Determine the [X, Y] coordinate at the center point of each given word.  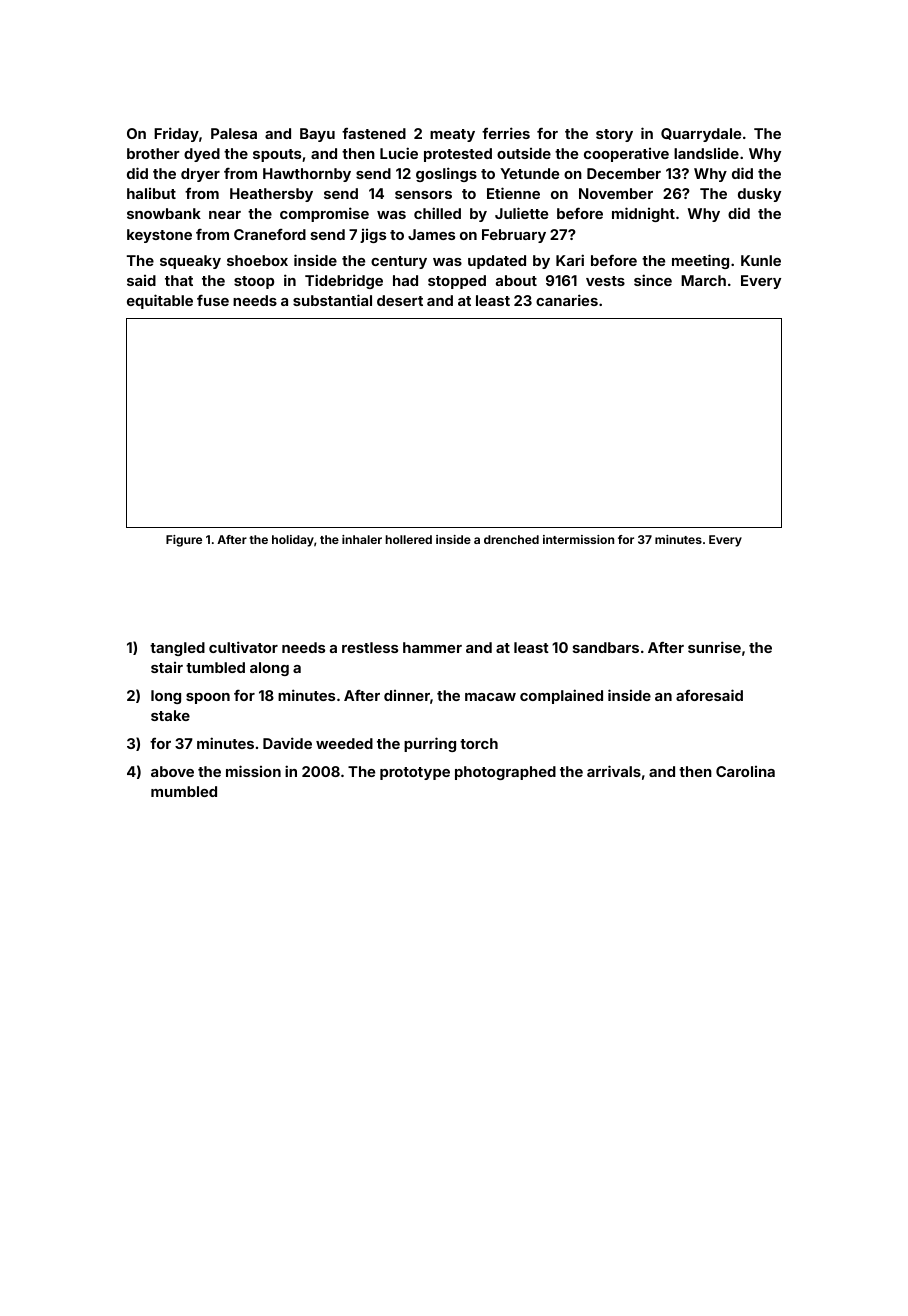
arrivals [614, 771]
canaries [567, 300]
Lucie [399, 153]
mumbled [184, 791]
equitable [160, 301]
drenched [511, 539]
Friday [176, 134]
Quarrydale [701, 135]
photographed [505, 773]
